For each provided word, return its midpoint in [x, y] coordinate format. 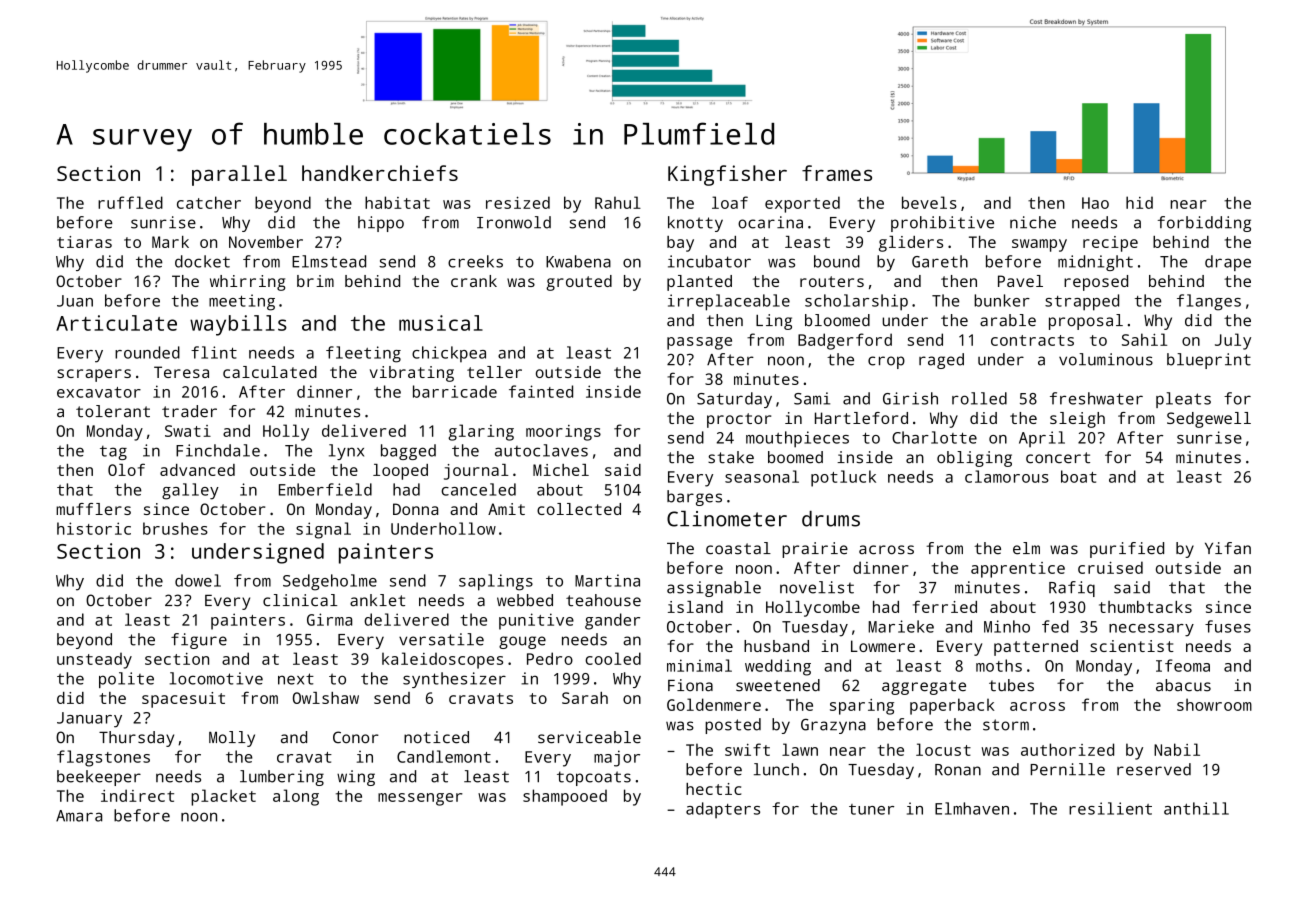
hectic [713, 789]
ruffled [130, 202]
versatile [441, 639]
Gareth [940, 261]
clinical [300, 600]
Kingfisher [727, 175]
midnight [1095, 263]
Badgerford [845, 341]
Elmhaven [972, 808]
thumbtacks [1145, 607]
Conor [356, 737]
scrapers [94, 375]
